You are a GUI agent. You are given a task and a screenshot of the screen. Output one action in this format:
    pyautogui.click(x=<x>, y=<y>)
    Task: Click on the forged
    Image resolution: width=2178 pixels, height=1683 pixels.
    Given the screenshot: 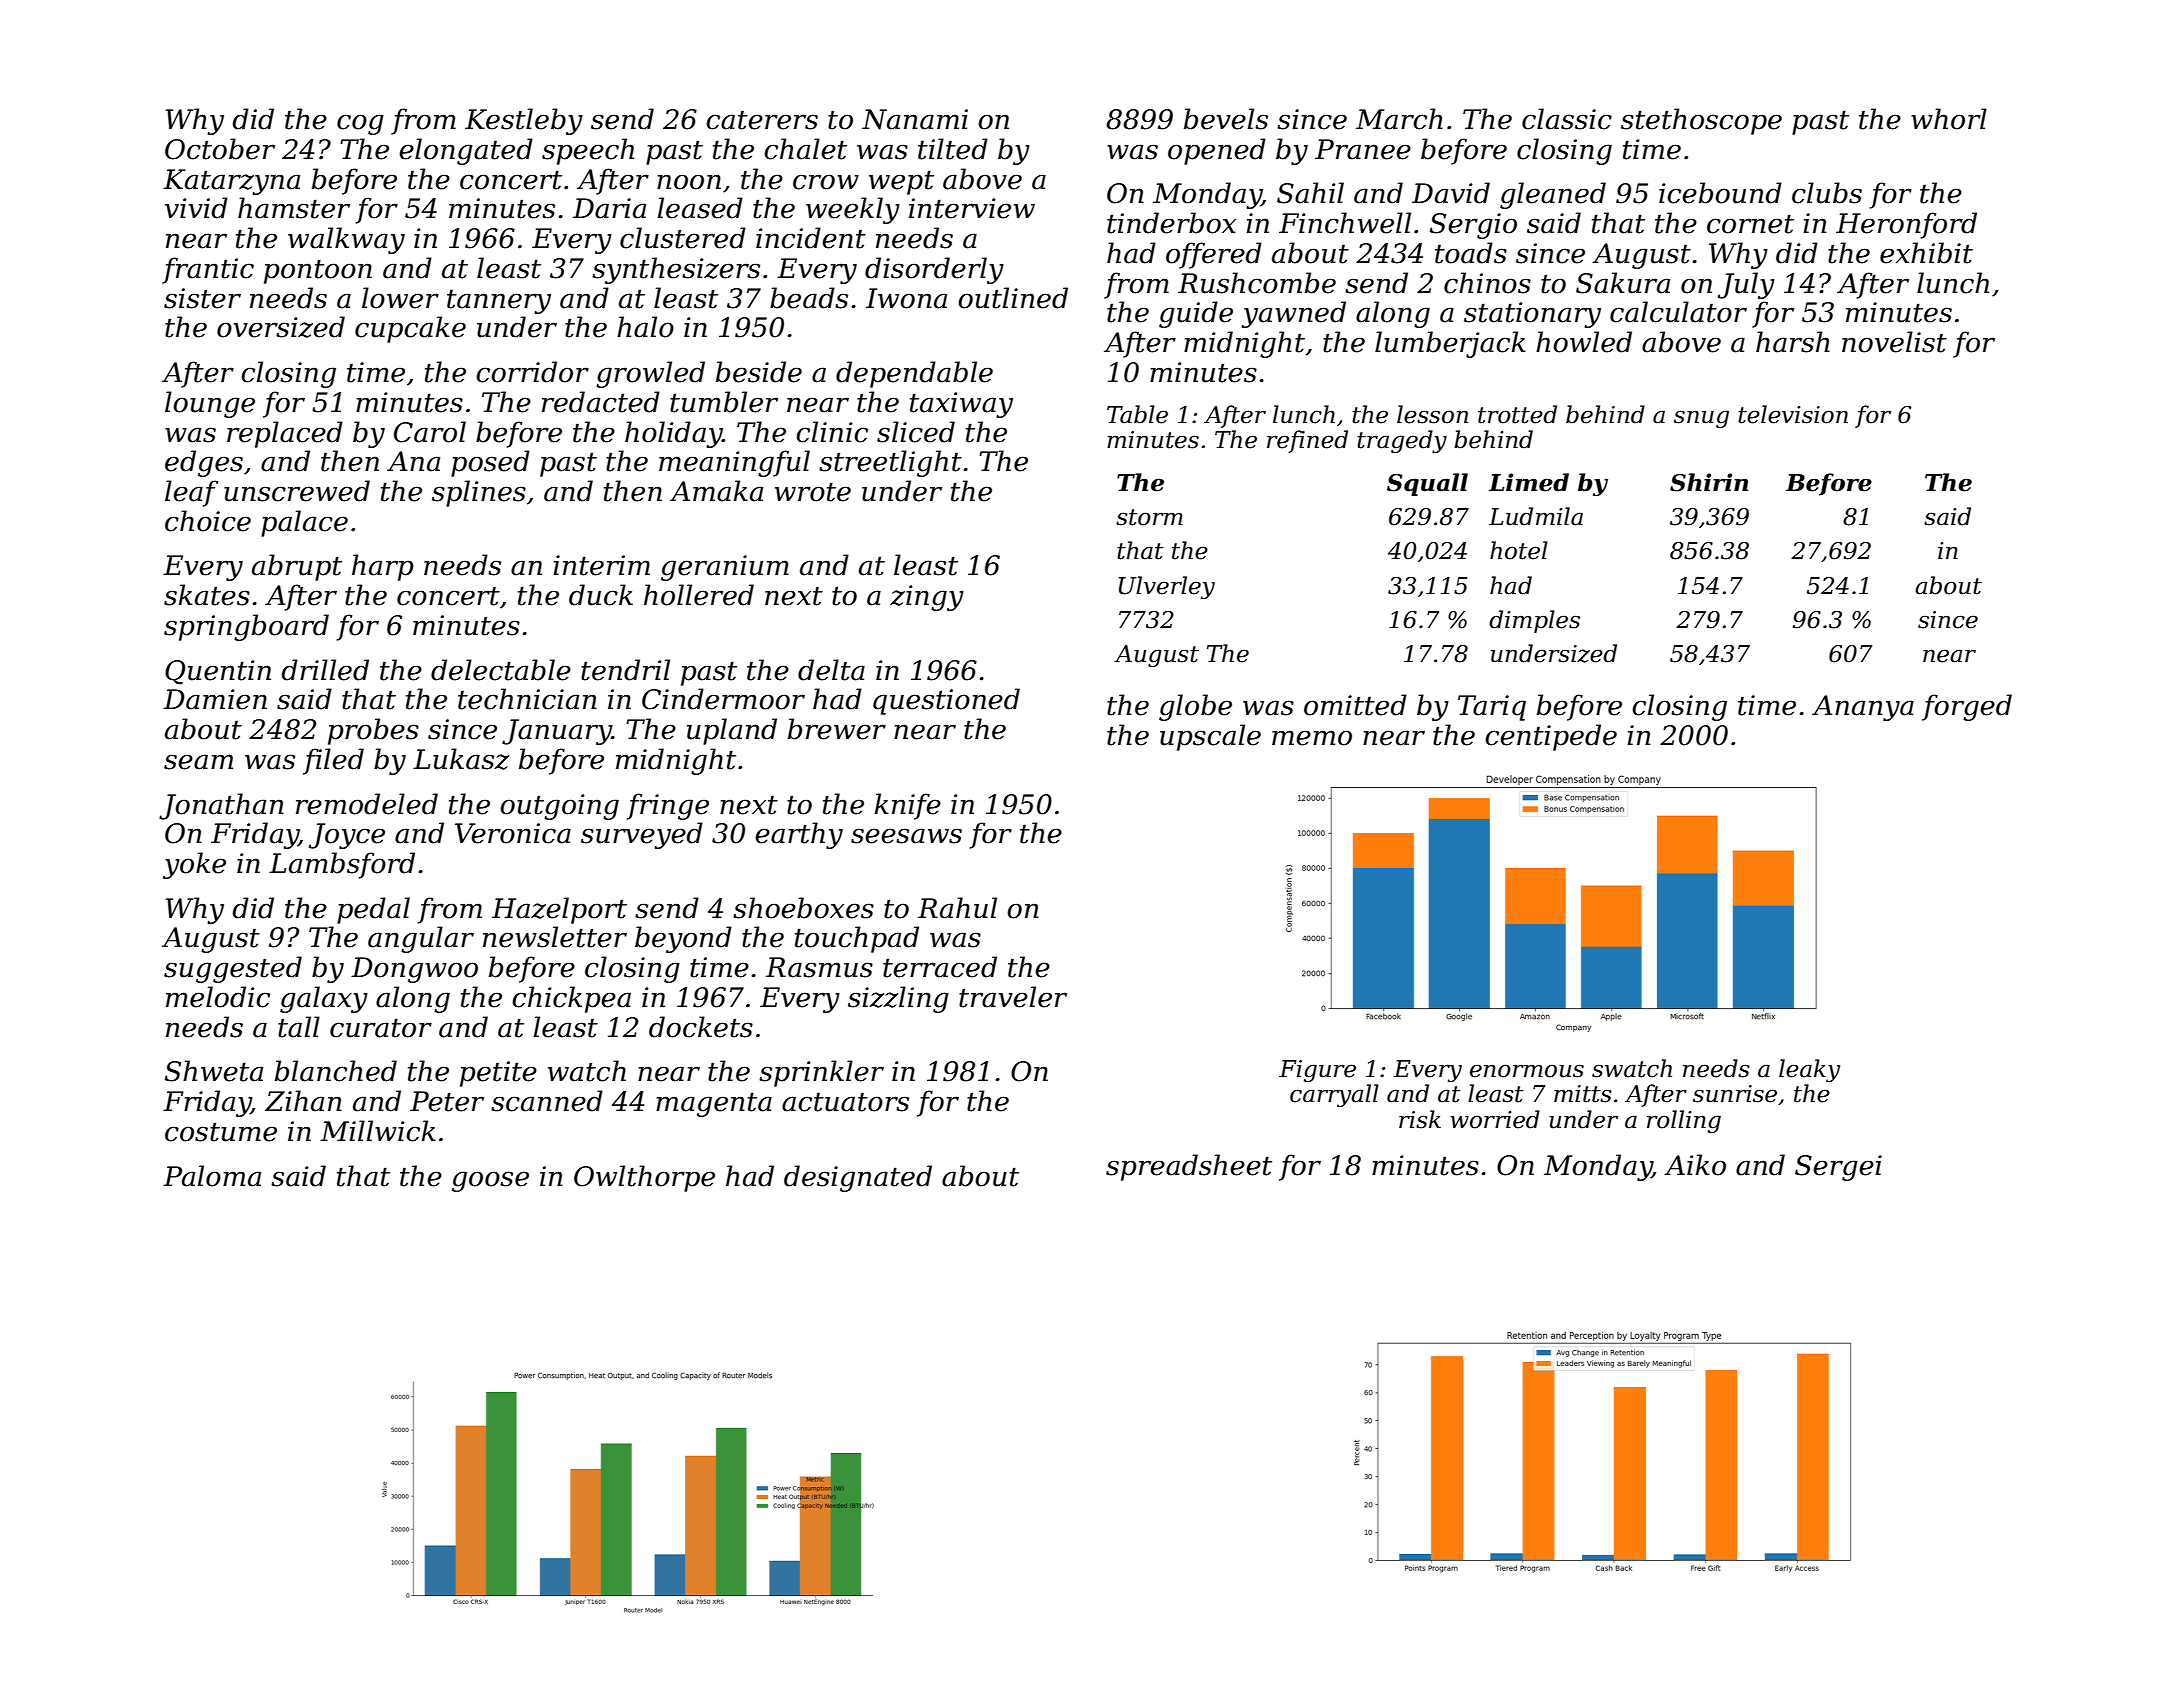 What is the action you would take?
    pyautogui.click(x=1967, y=707)
